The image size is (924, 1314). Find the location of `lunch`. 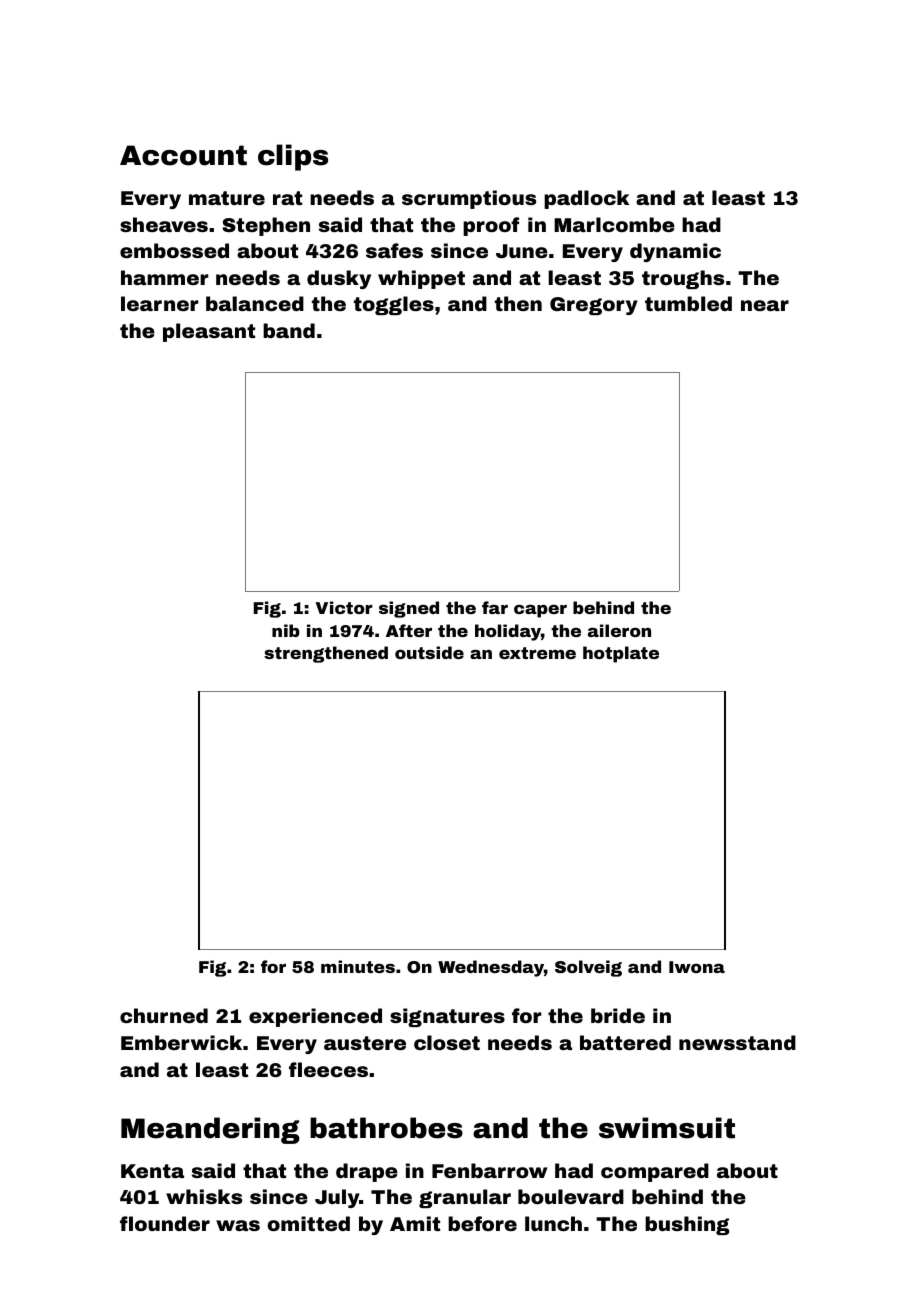

lunch is located at coordinates (553, 1223).
